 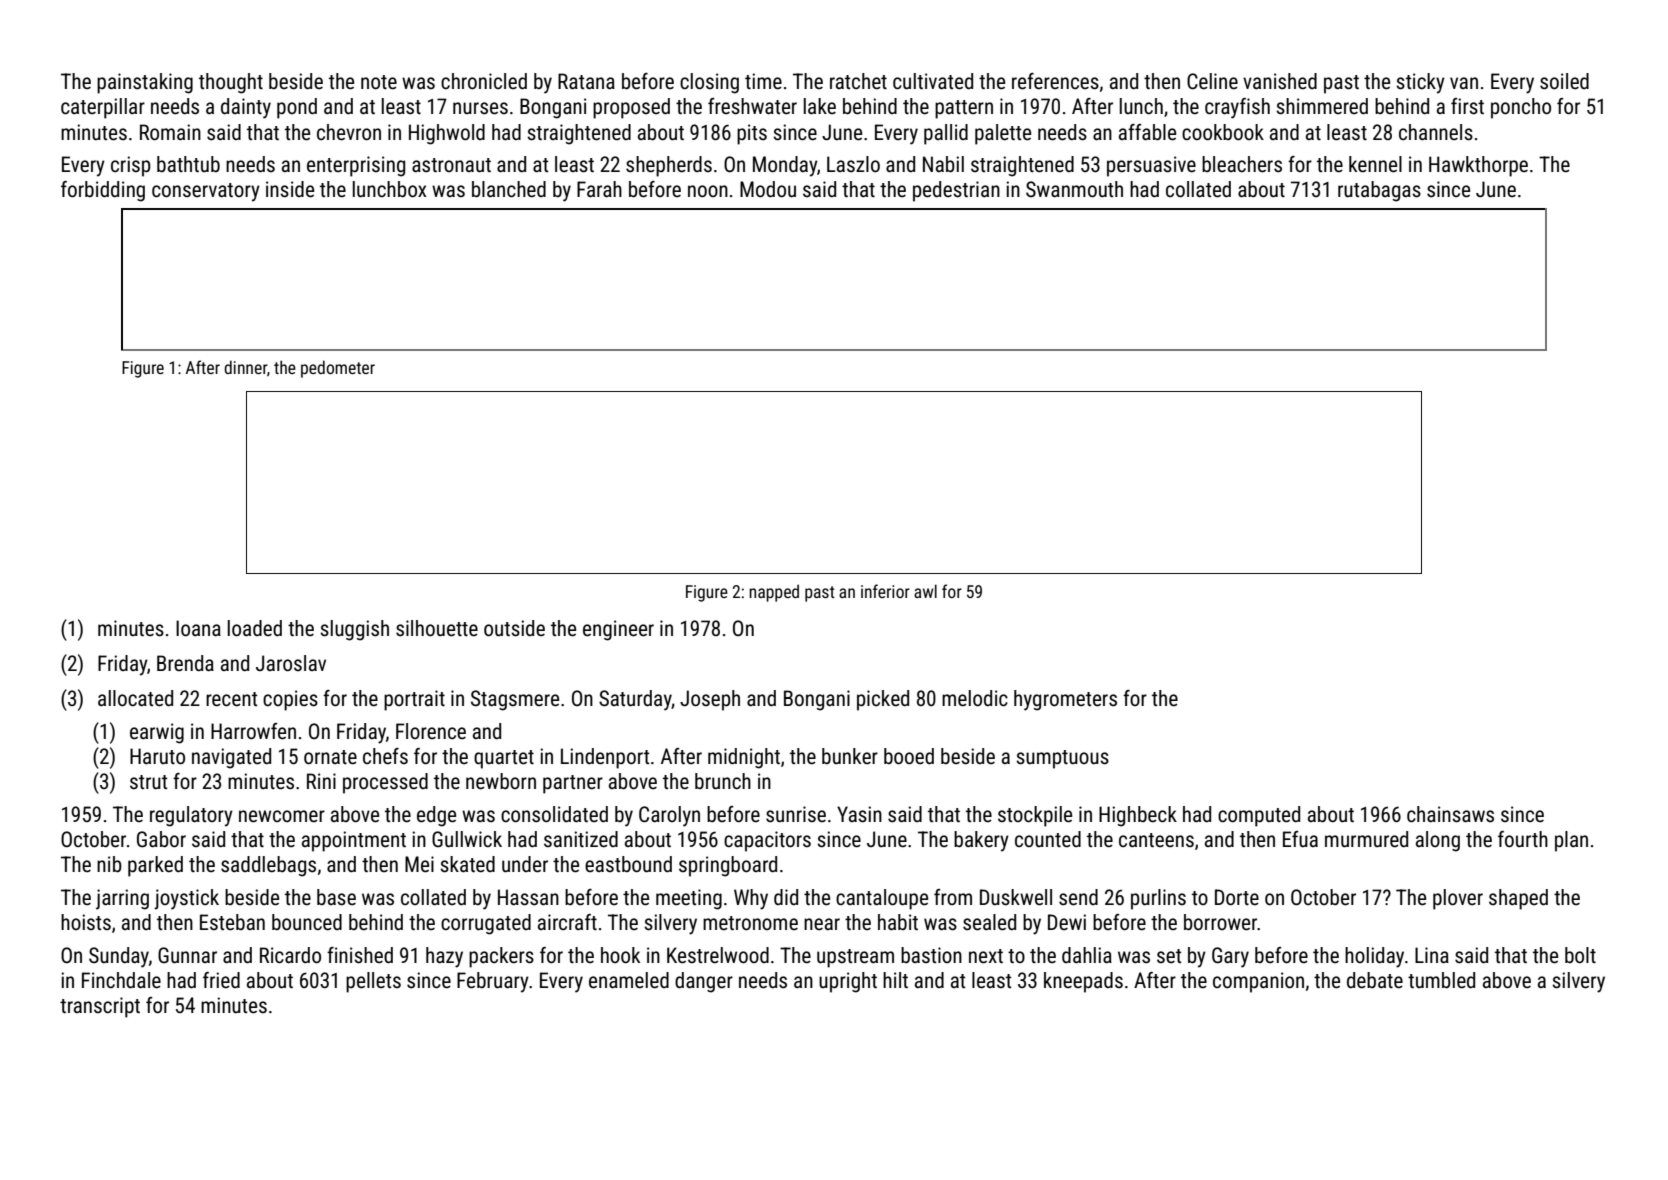 I want to click on midnight, so click(x=744, y=758).
